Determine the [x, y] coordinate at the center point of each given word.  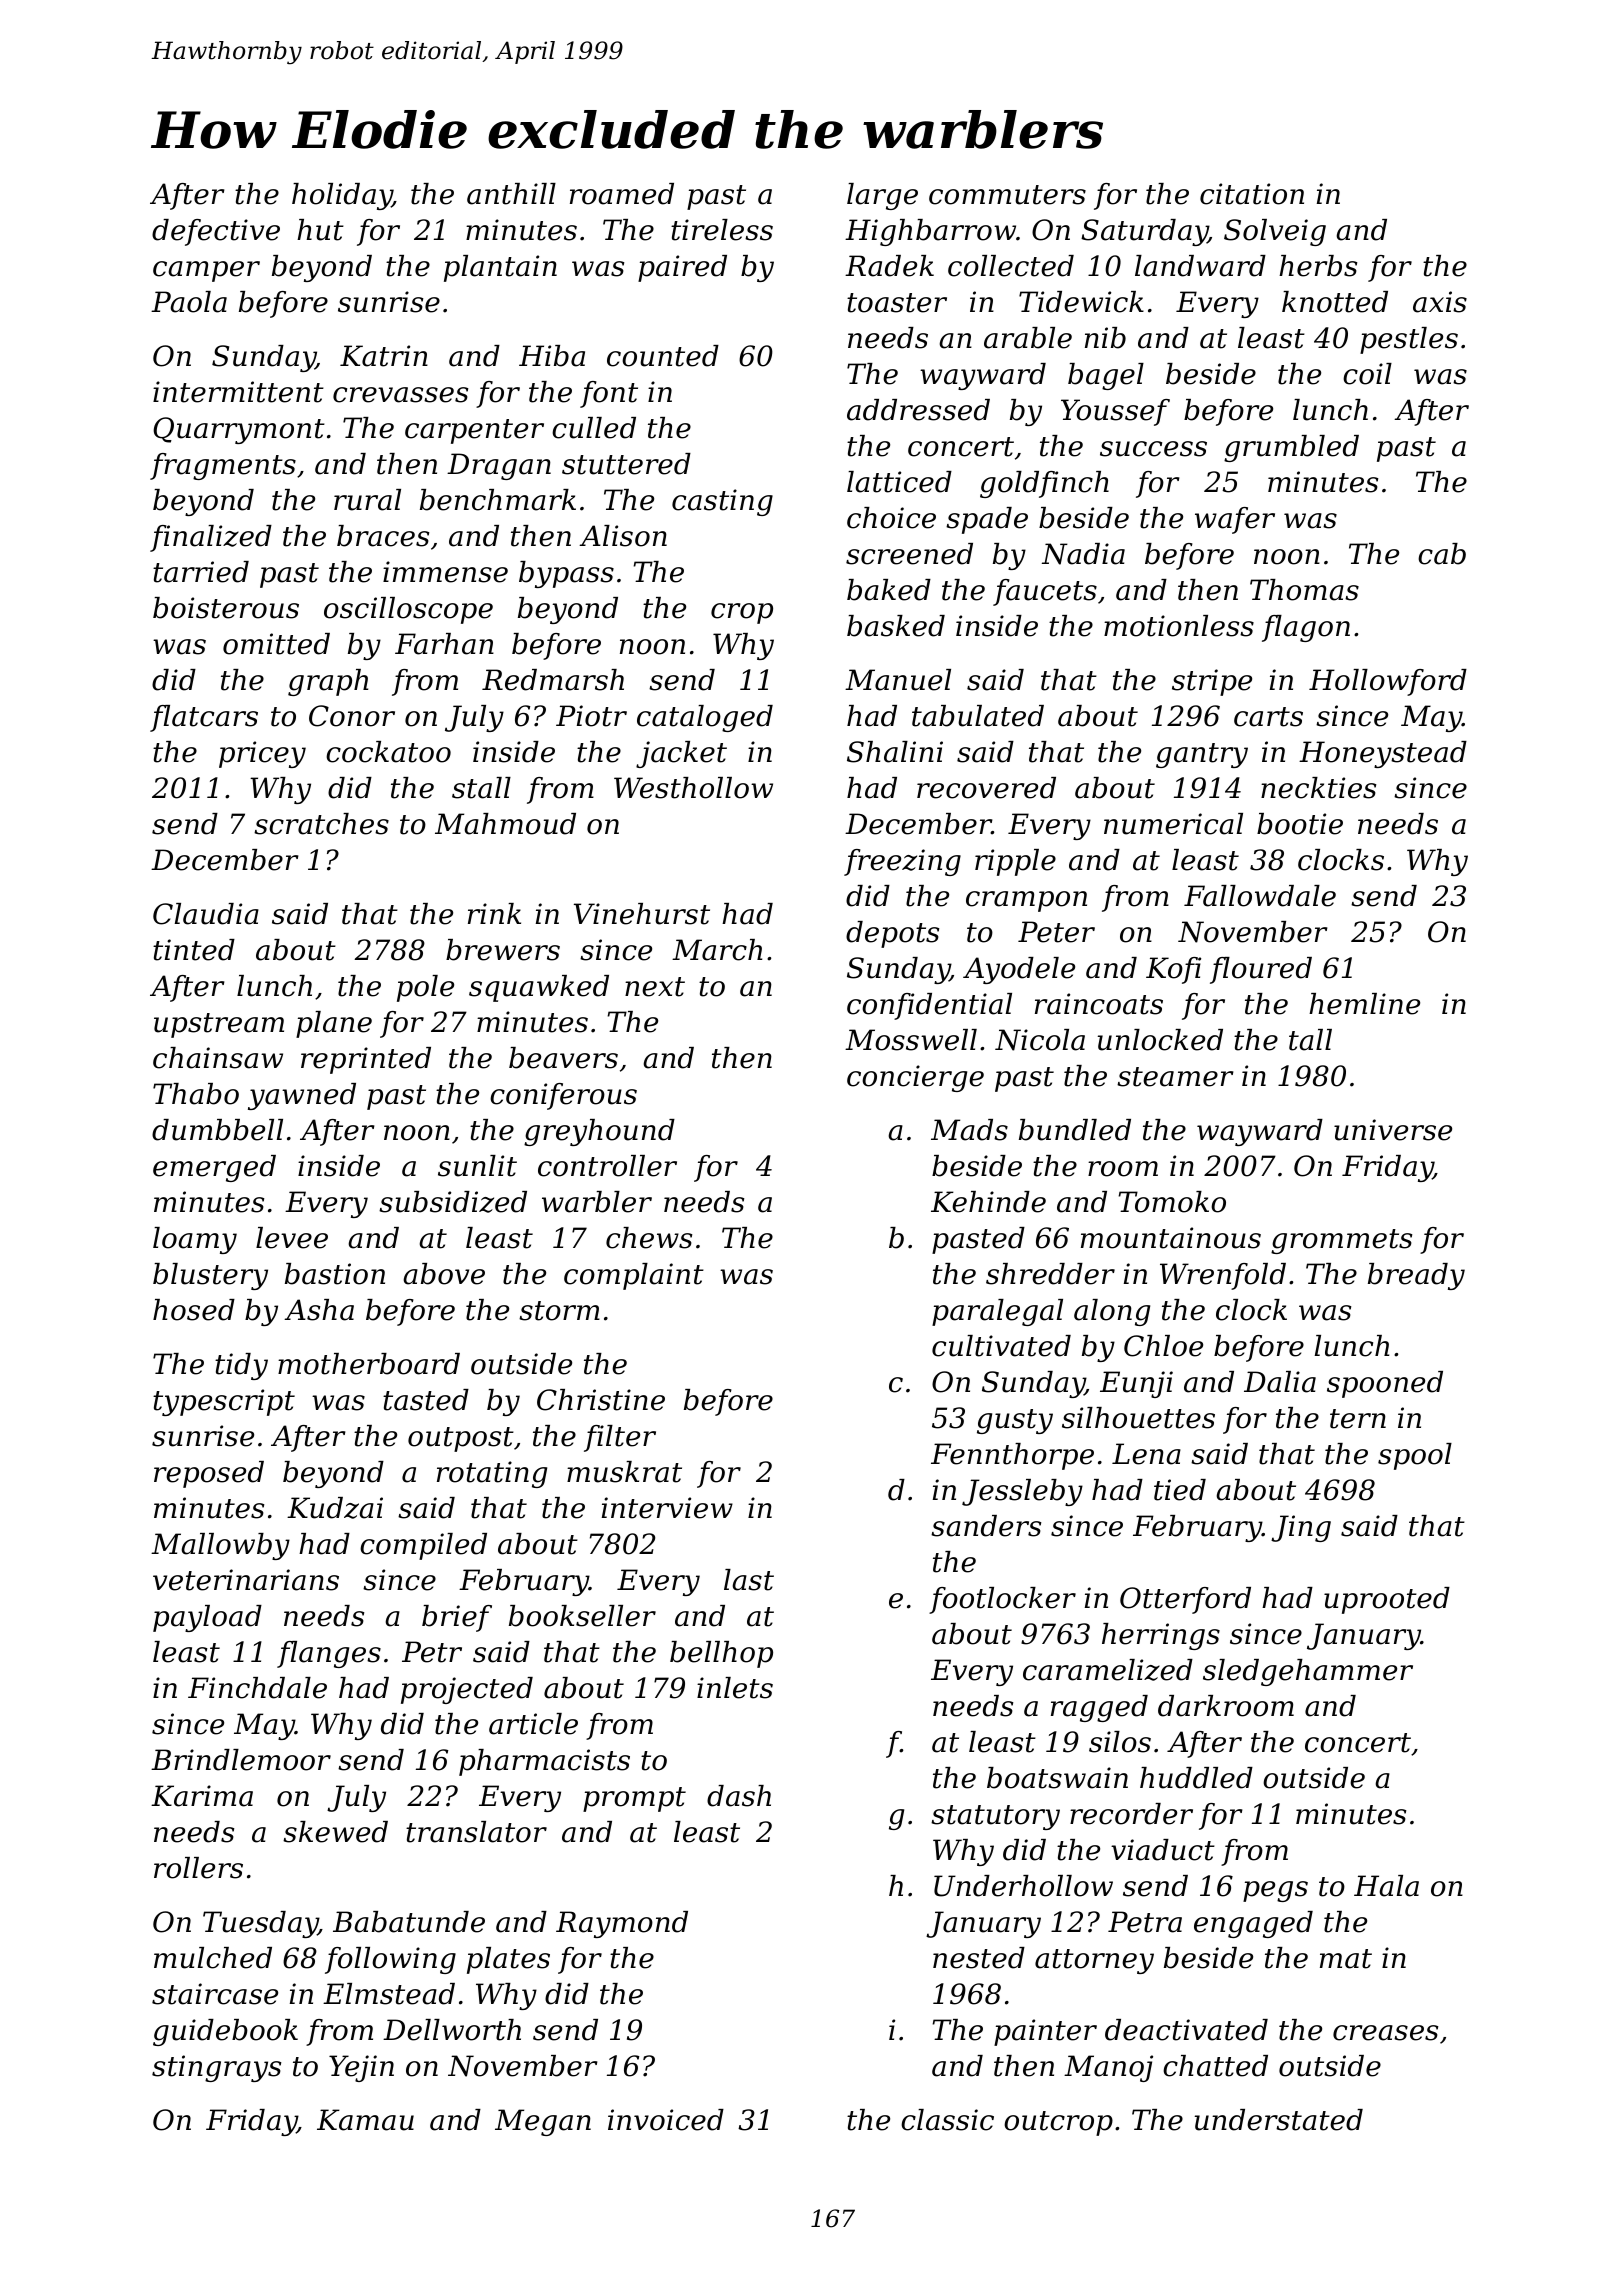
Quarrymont [239, 430]
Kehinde [988, 1202]
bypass [566, 574]
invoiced [666, 2120]
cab [1442, 554]
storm [559, 1311]
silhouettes [1138, 1418]
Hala [1386, 1886]
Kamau [365, 2120]
